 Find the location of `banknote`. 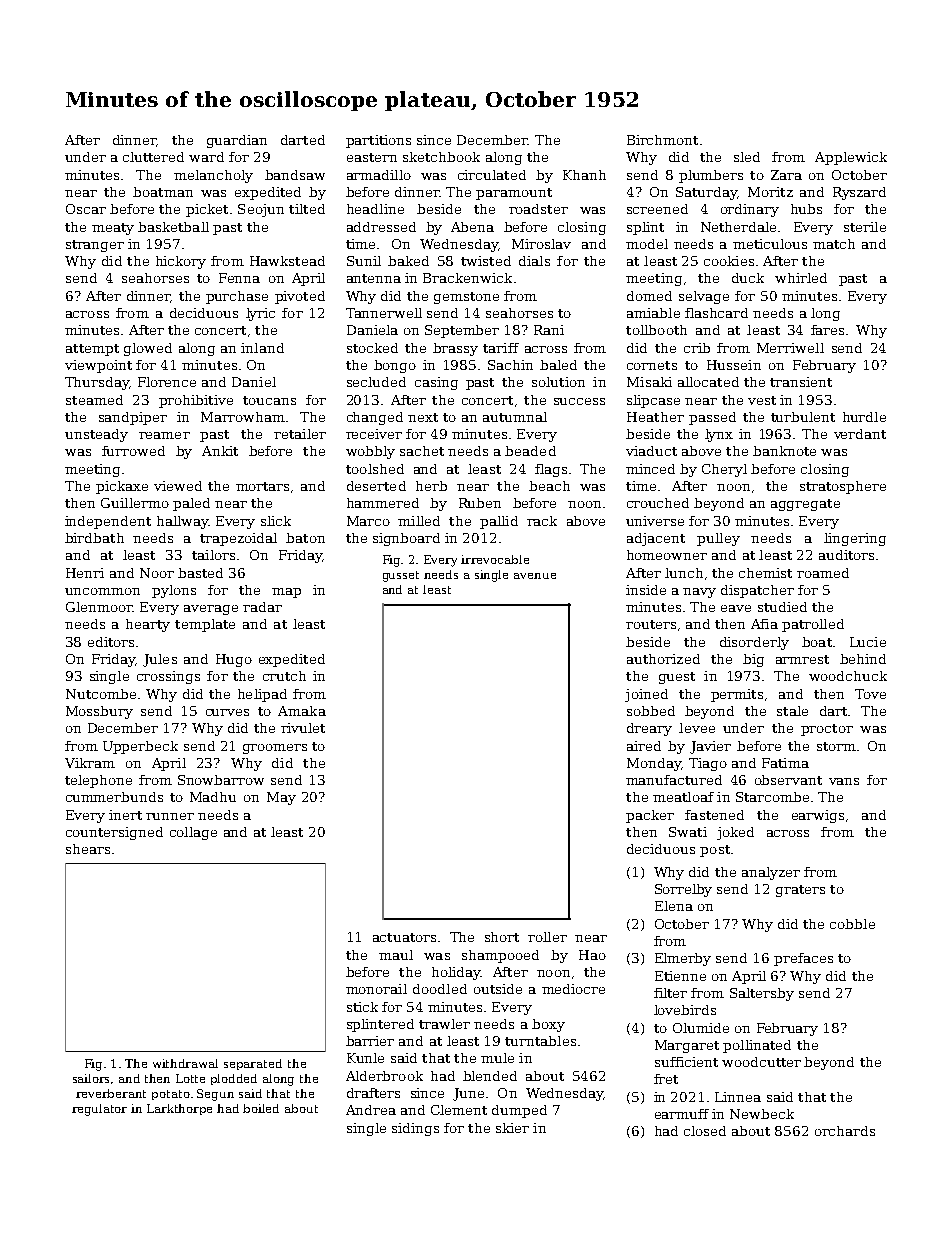

banknote is located at coordinates (784, 451).
